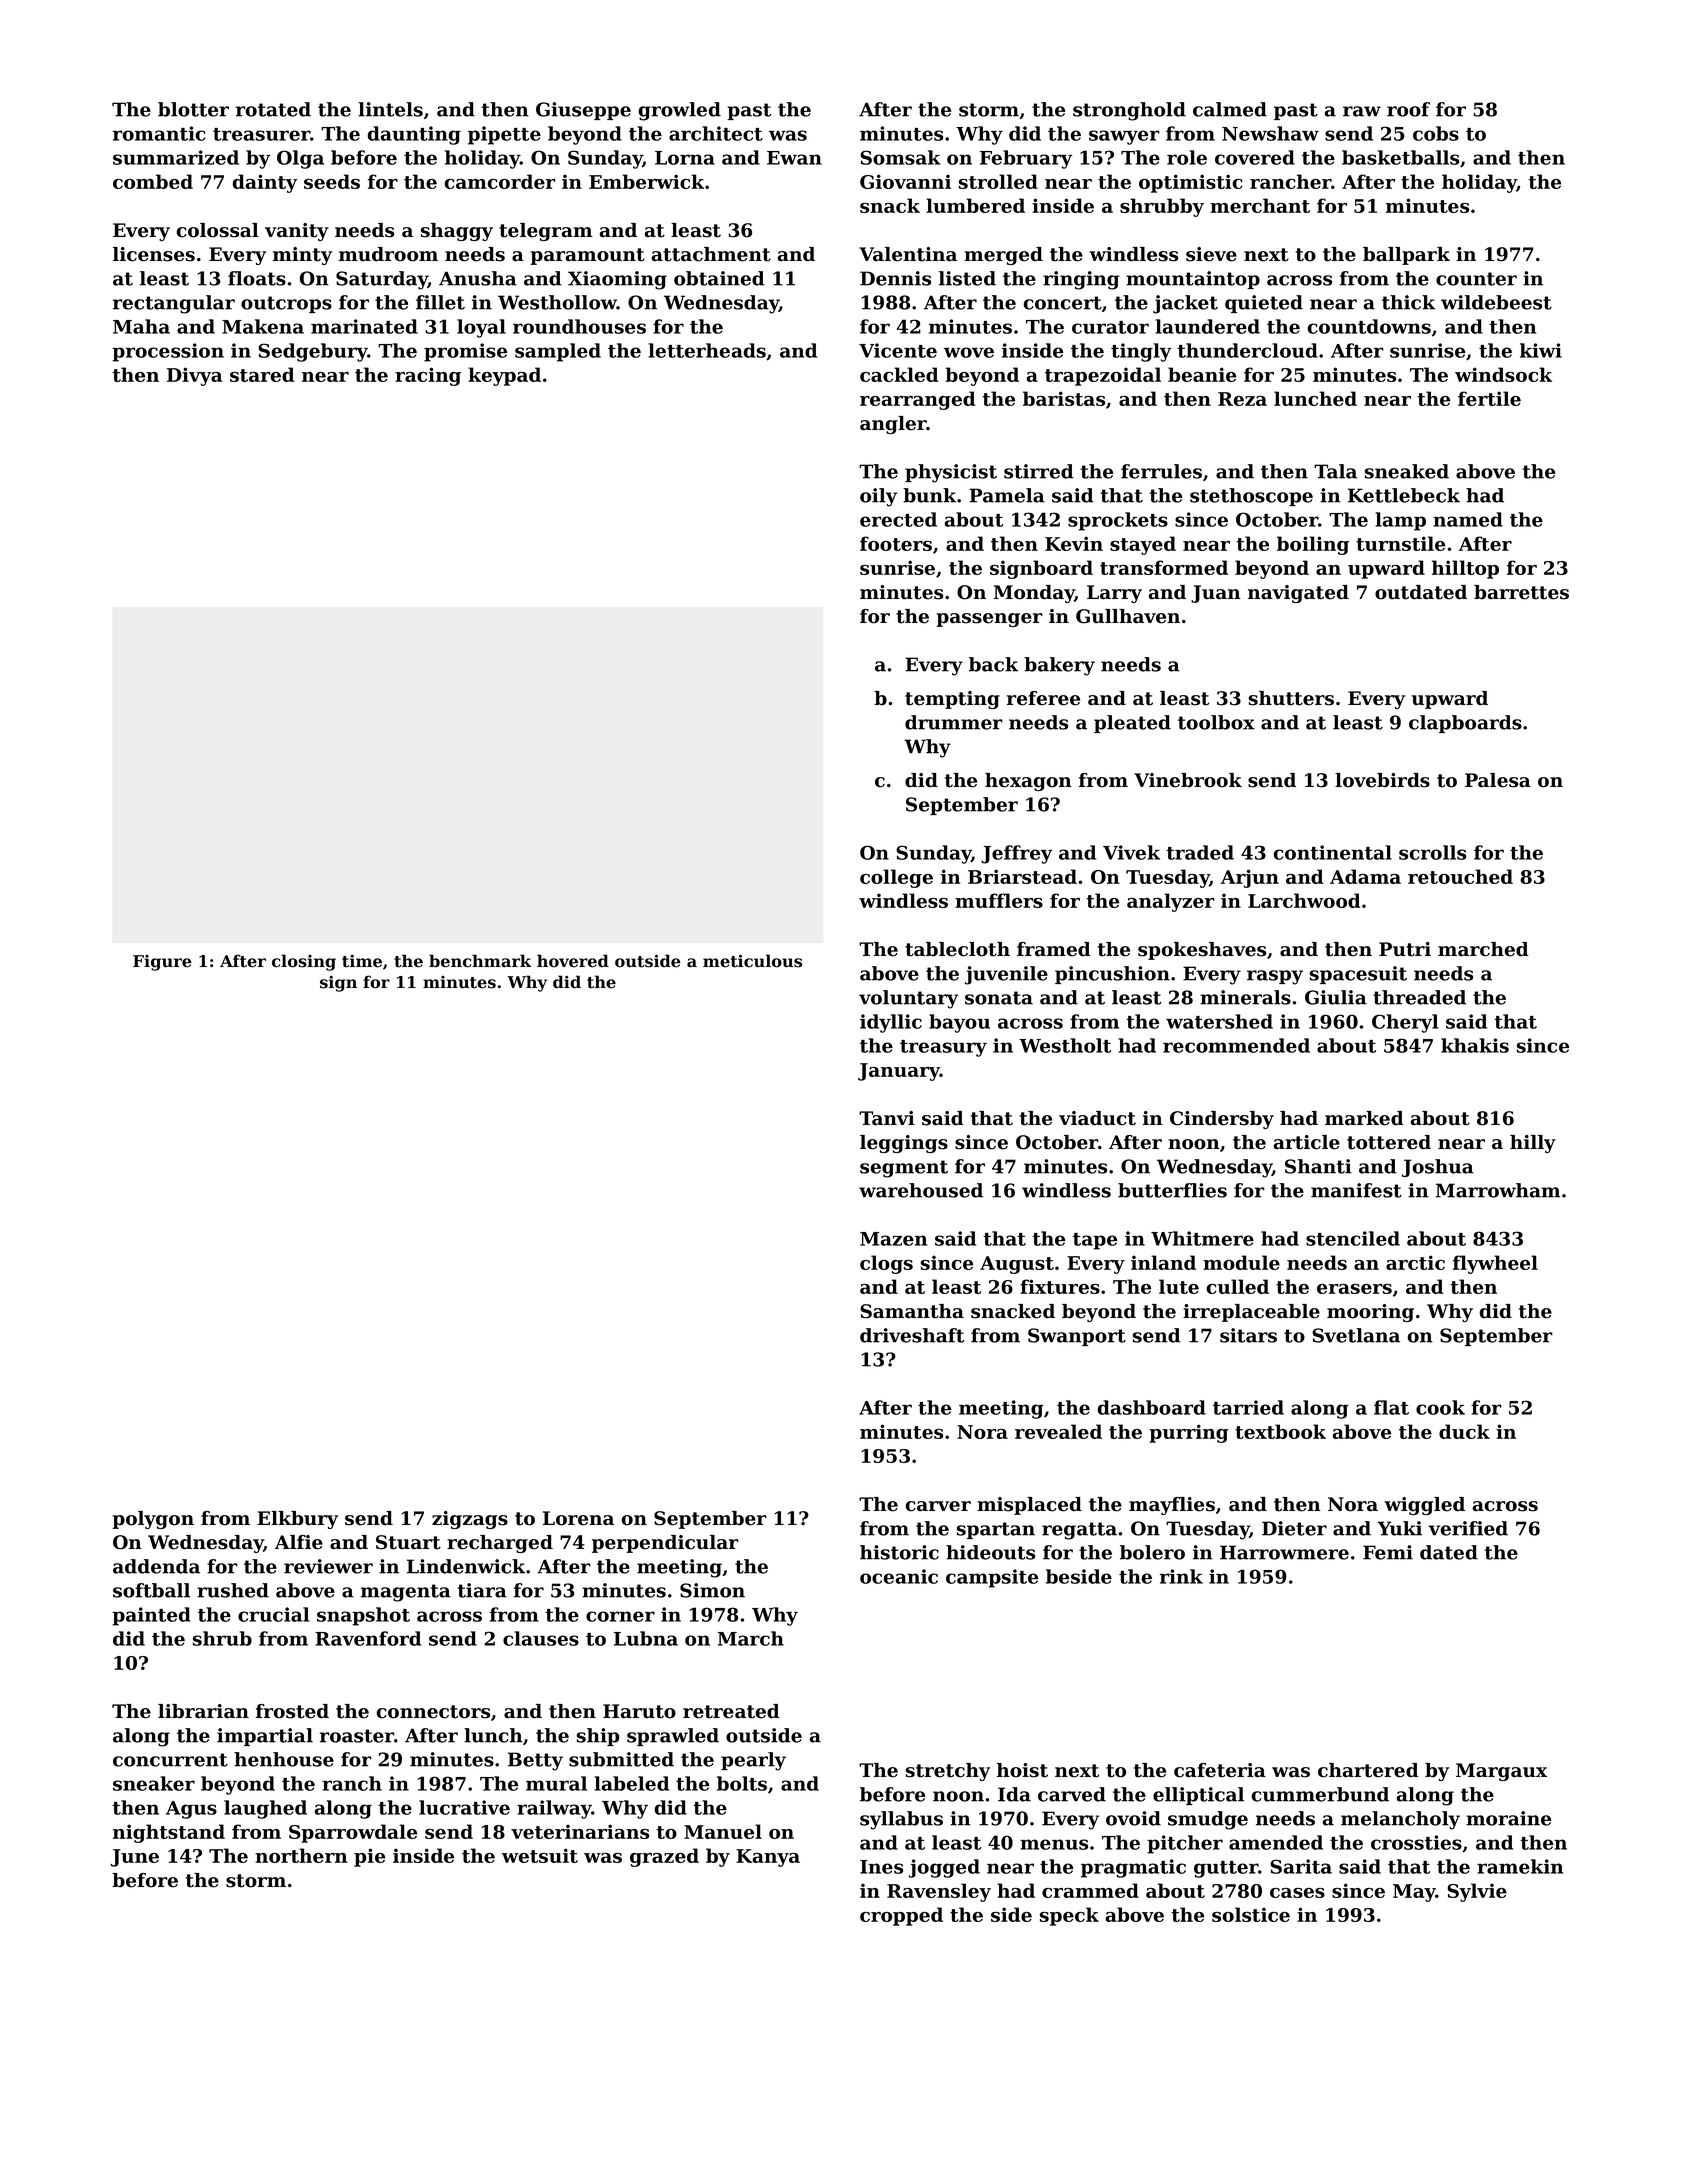 This screenshot has width=1683, height=2178. Describe the element at coordinates (1498, 780) in the screenshot. I see `Palesa` at that location.
